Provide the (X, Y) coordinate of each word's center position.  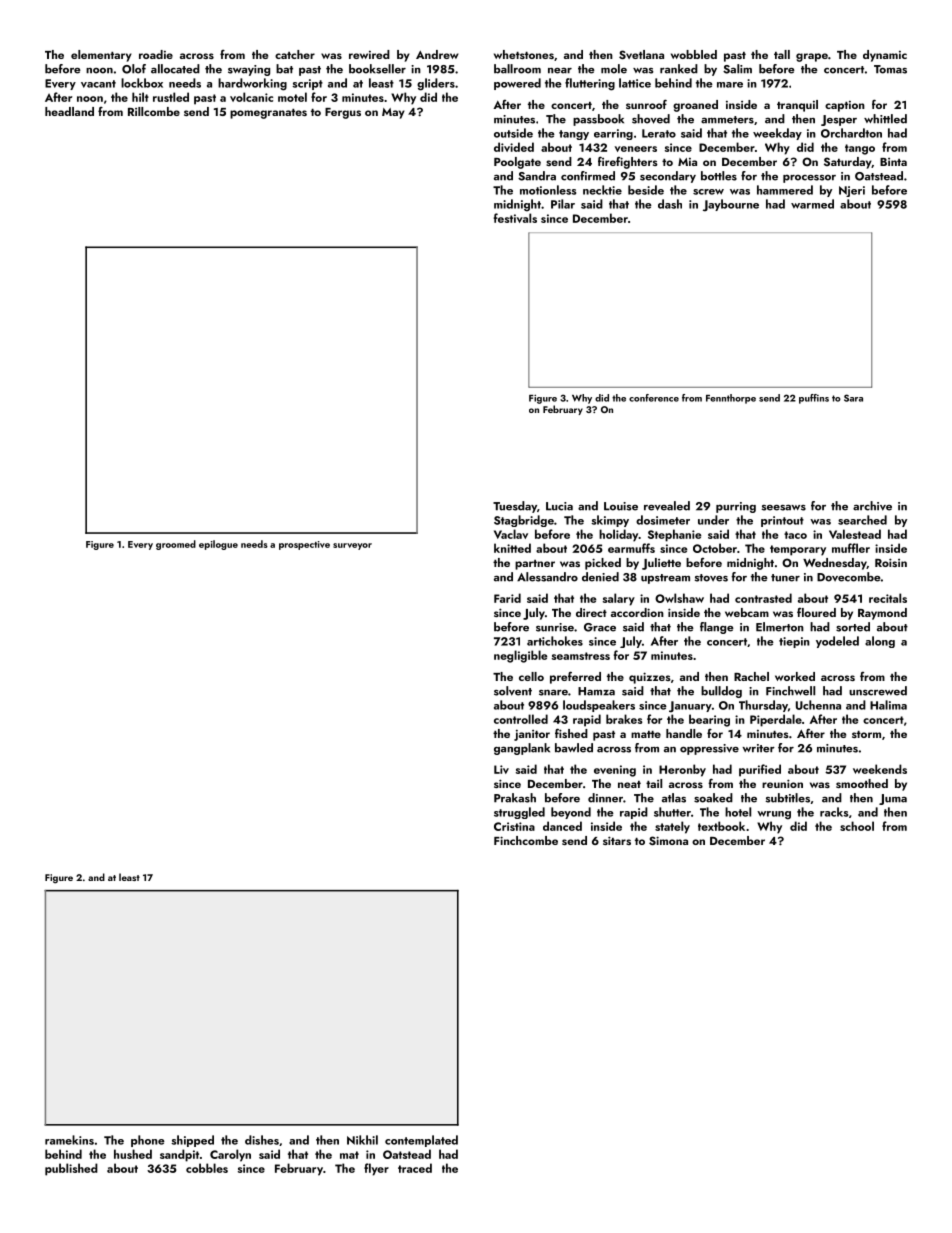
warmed (812, 204)
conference (654, 398)
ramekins (69, 1140)
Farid (507, 598)
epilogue (218, 545)
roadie (156, 54)
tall (782, 54)
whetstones (524, 54)
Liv (501, 769)
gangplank (522, 749)
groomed (176, 545)
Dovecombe (849, 577)
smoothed (862, 783)
